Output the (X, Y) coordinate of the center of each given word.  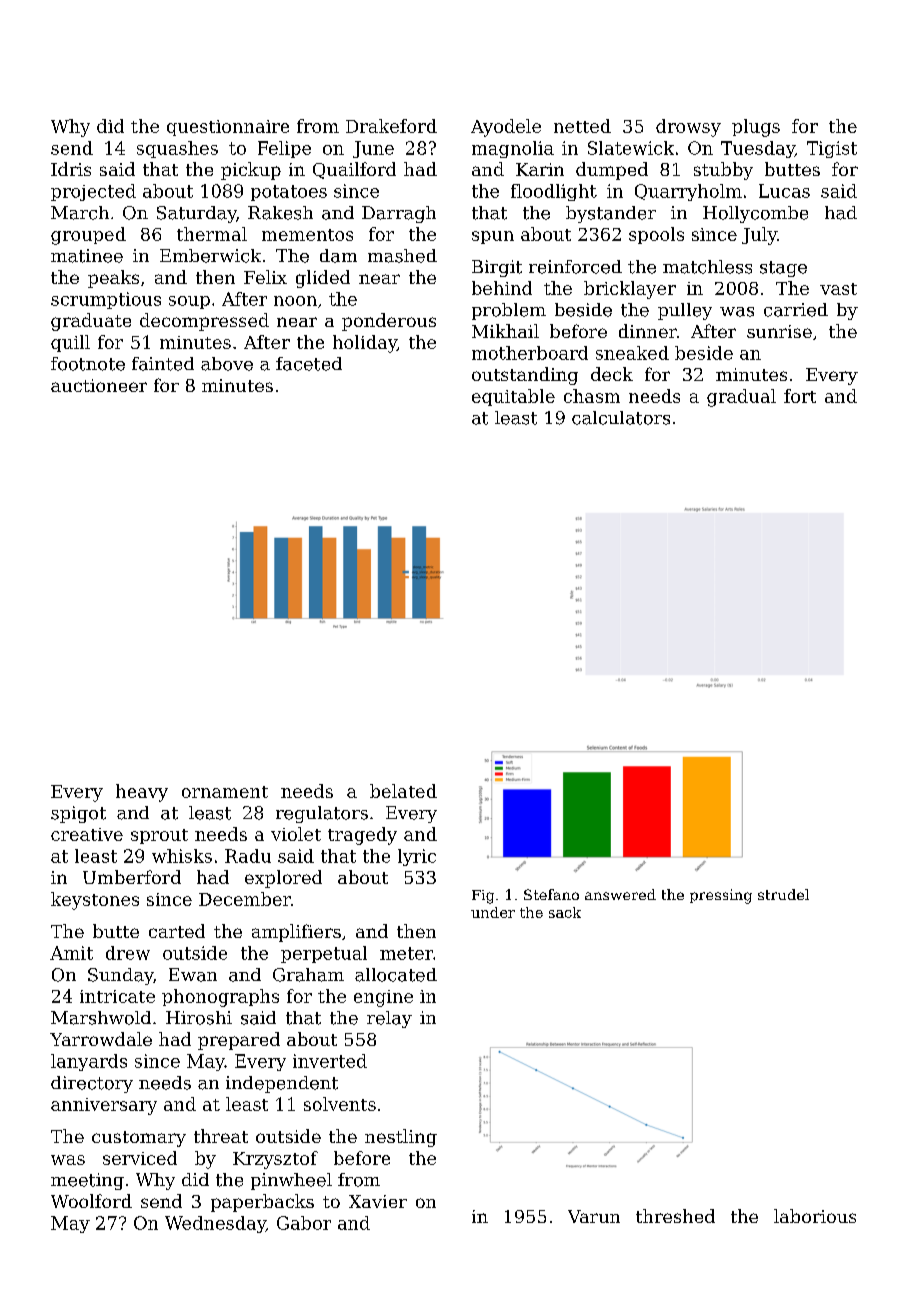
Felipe (284, 149)
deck (612, 374)
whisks (182, 856)
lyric (417, 857)
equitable (513, 397)
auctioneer (99, 385)
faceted (309, 364)
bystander (611, 214)
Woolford (91, 1201)
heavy (142, 793)
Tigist (832, 149)
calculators (621, 418)
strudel (783, 894)
